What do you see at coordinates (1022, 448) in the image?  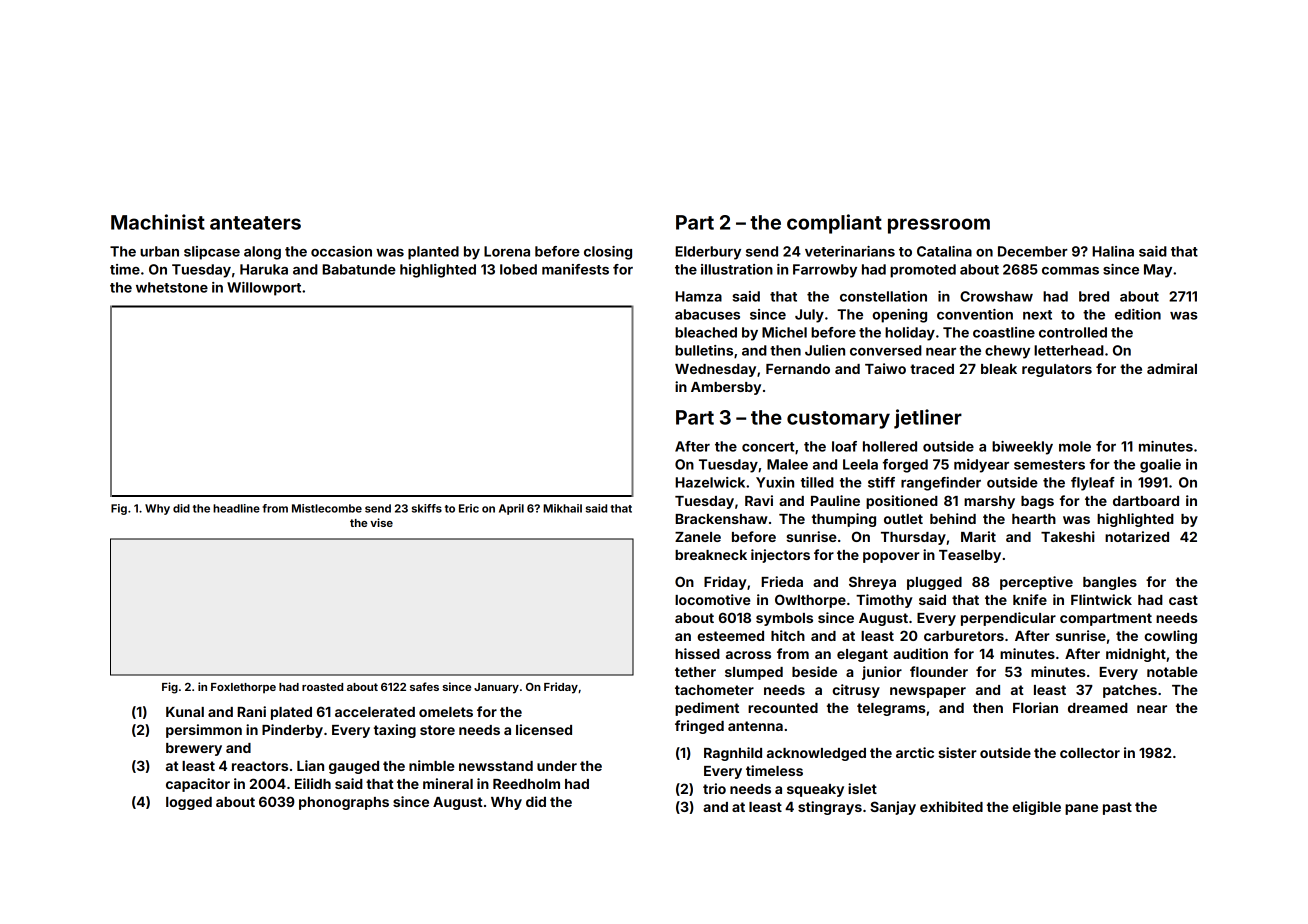 I see `biweekly` at bounding box center [1022, 448].
